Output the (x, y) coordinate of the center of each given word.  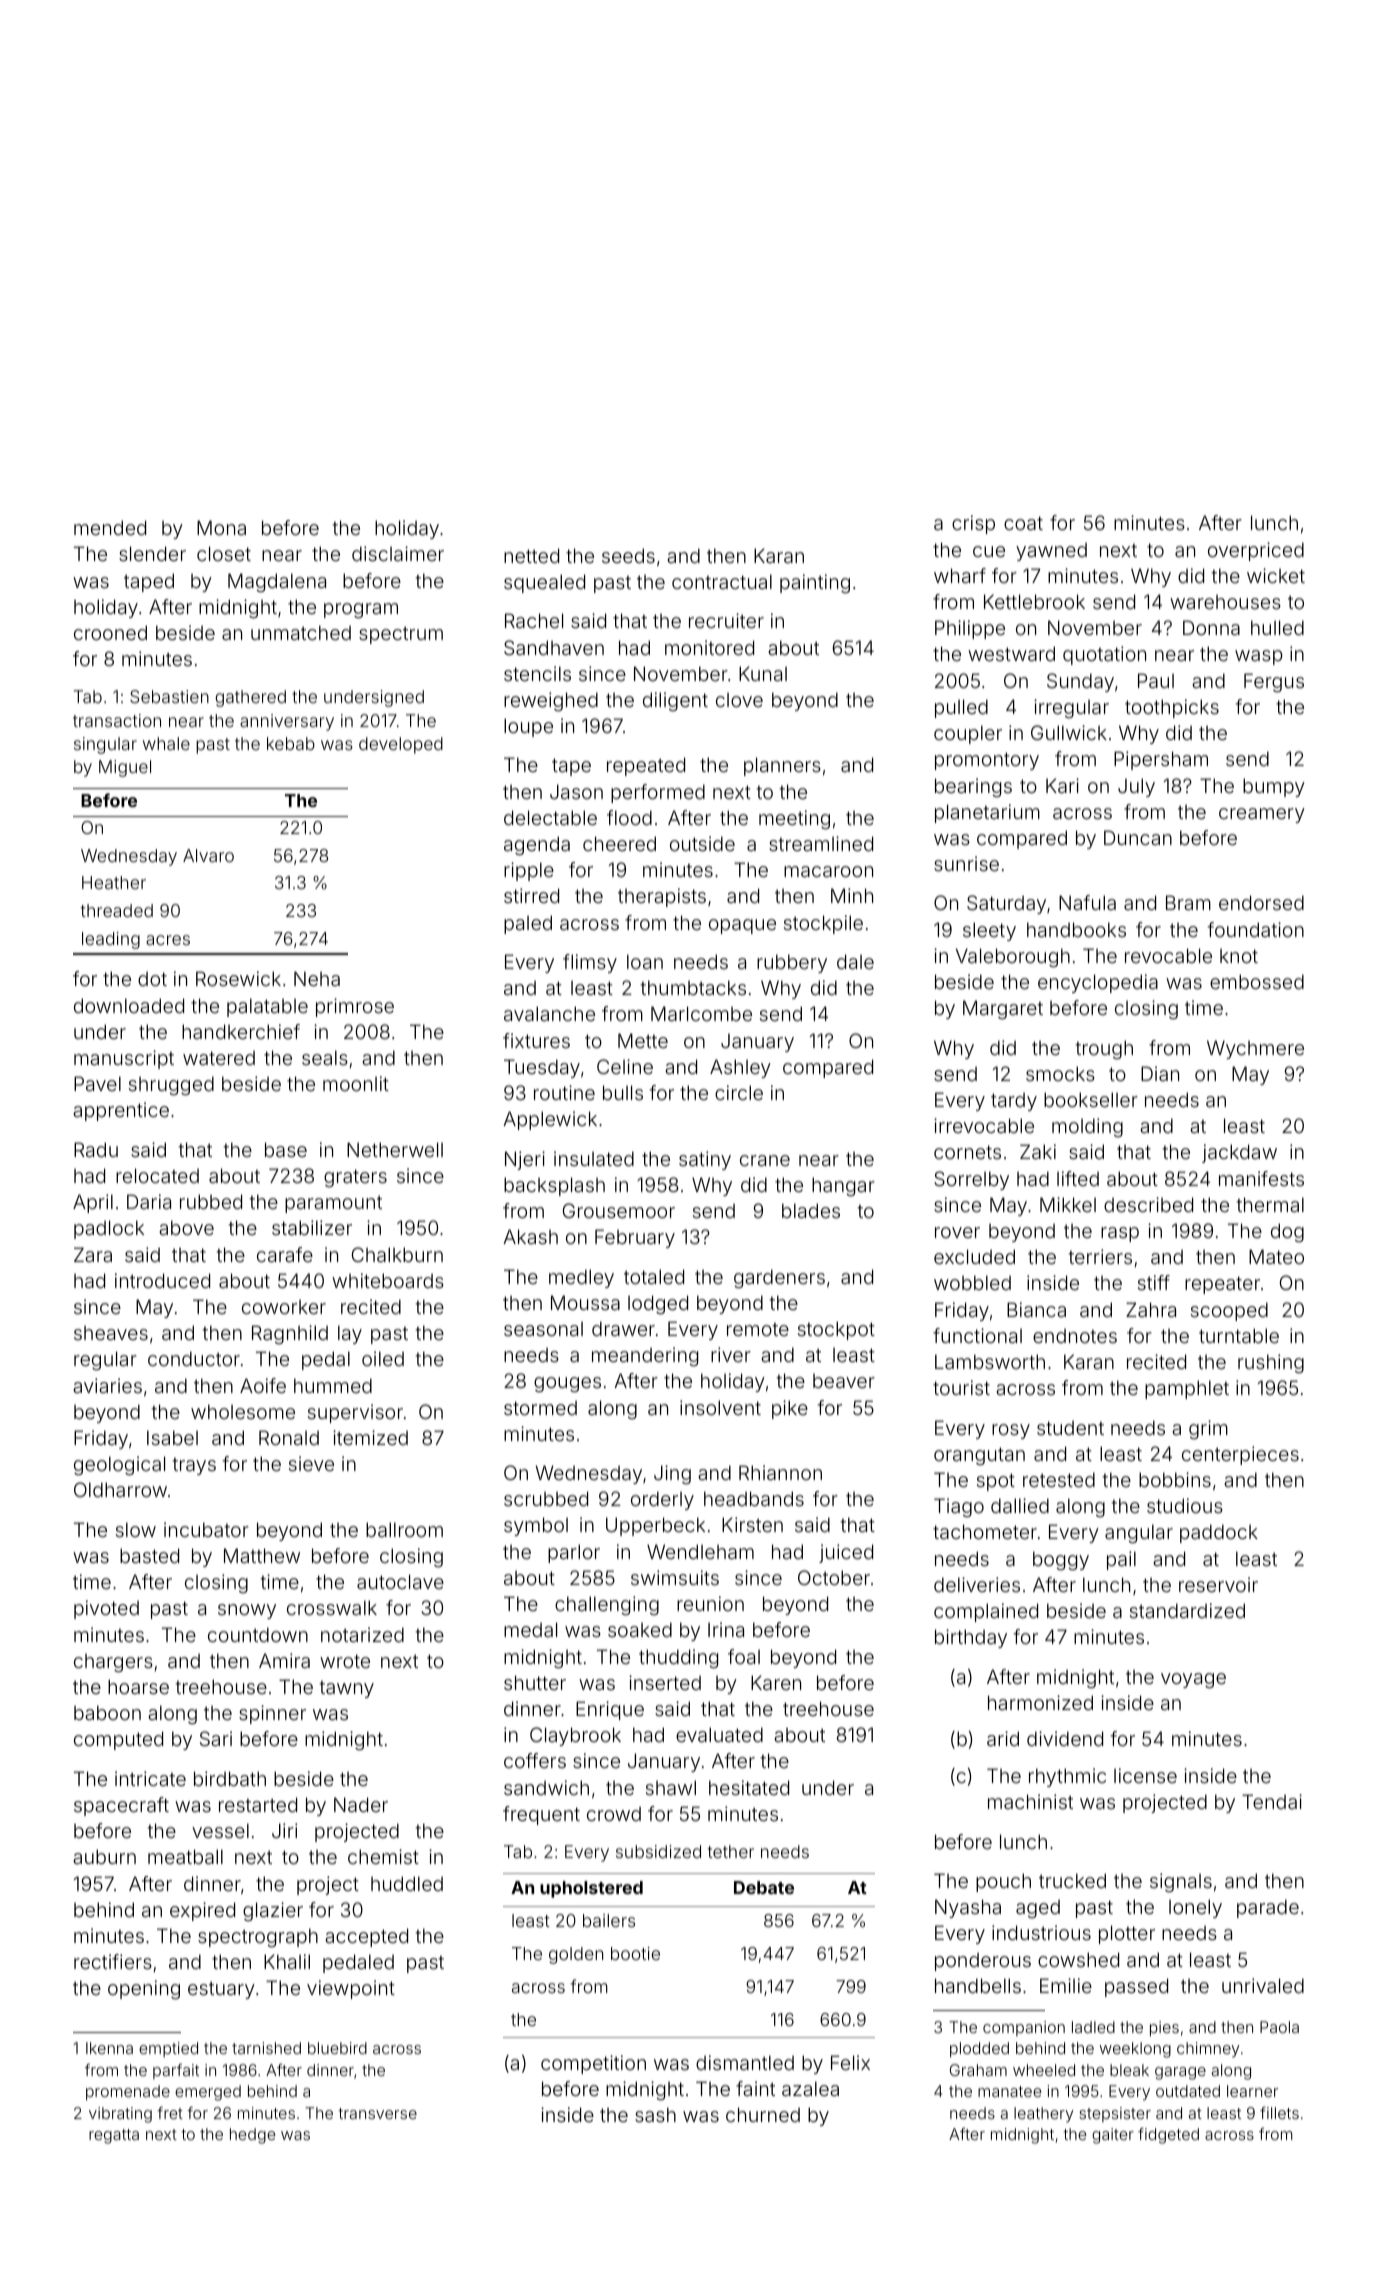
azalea (810, 2088)
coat (1023, 523)
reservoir (1218, 1584)
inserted (665, 1682)
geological (119, 1465)
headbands (754, 1498)
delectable (550, 817)
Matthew (262, 1555)
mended (110, 527)
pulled (961, 708)
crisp (973, 524)
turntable (1239, 1335)
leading (111, 940)
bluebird (337, 2048)
